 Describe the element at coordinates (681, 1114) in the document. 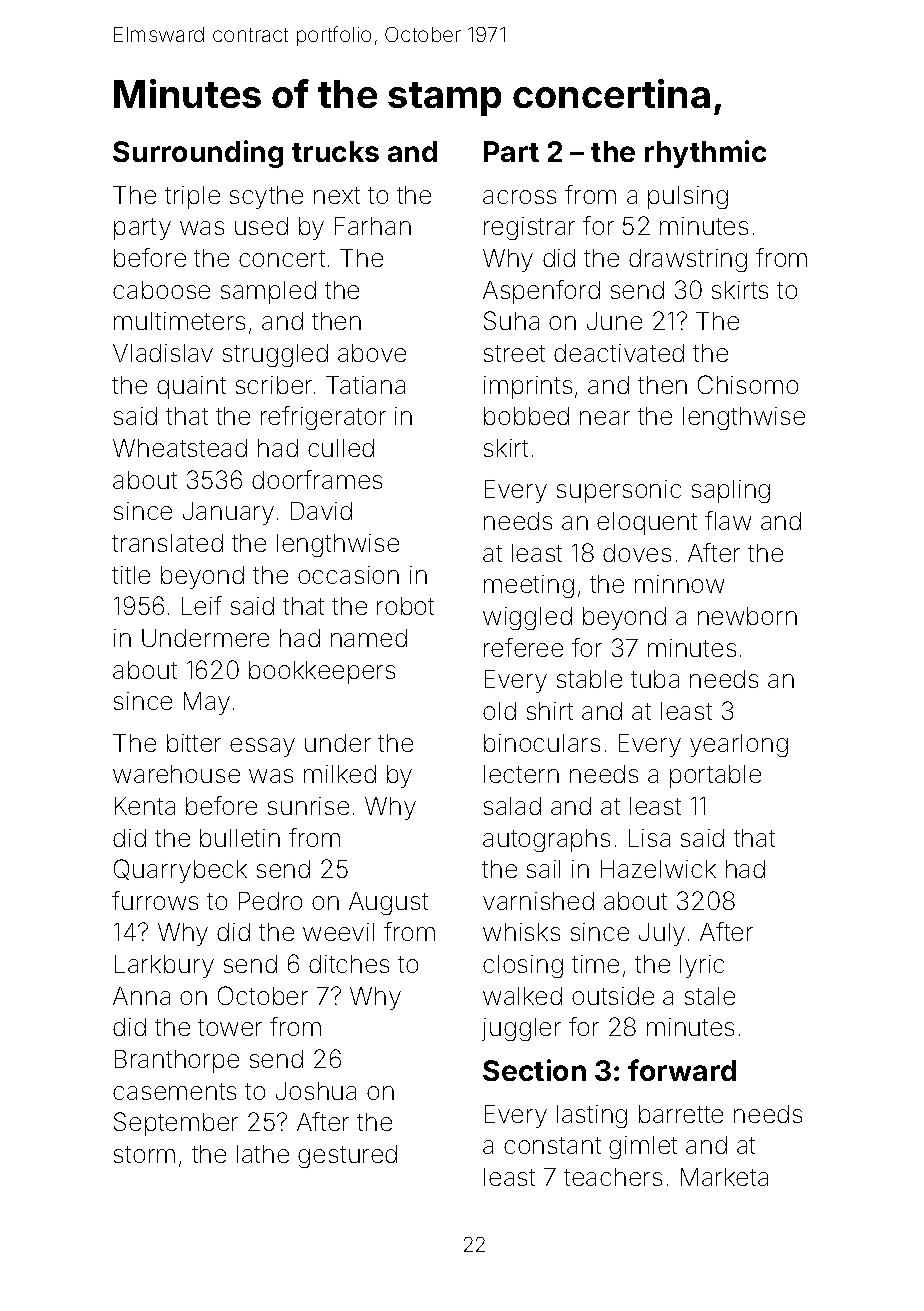

I see `barrette` at that location.
